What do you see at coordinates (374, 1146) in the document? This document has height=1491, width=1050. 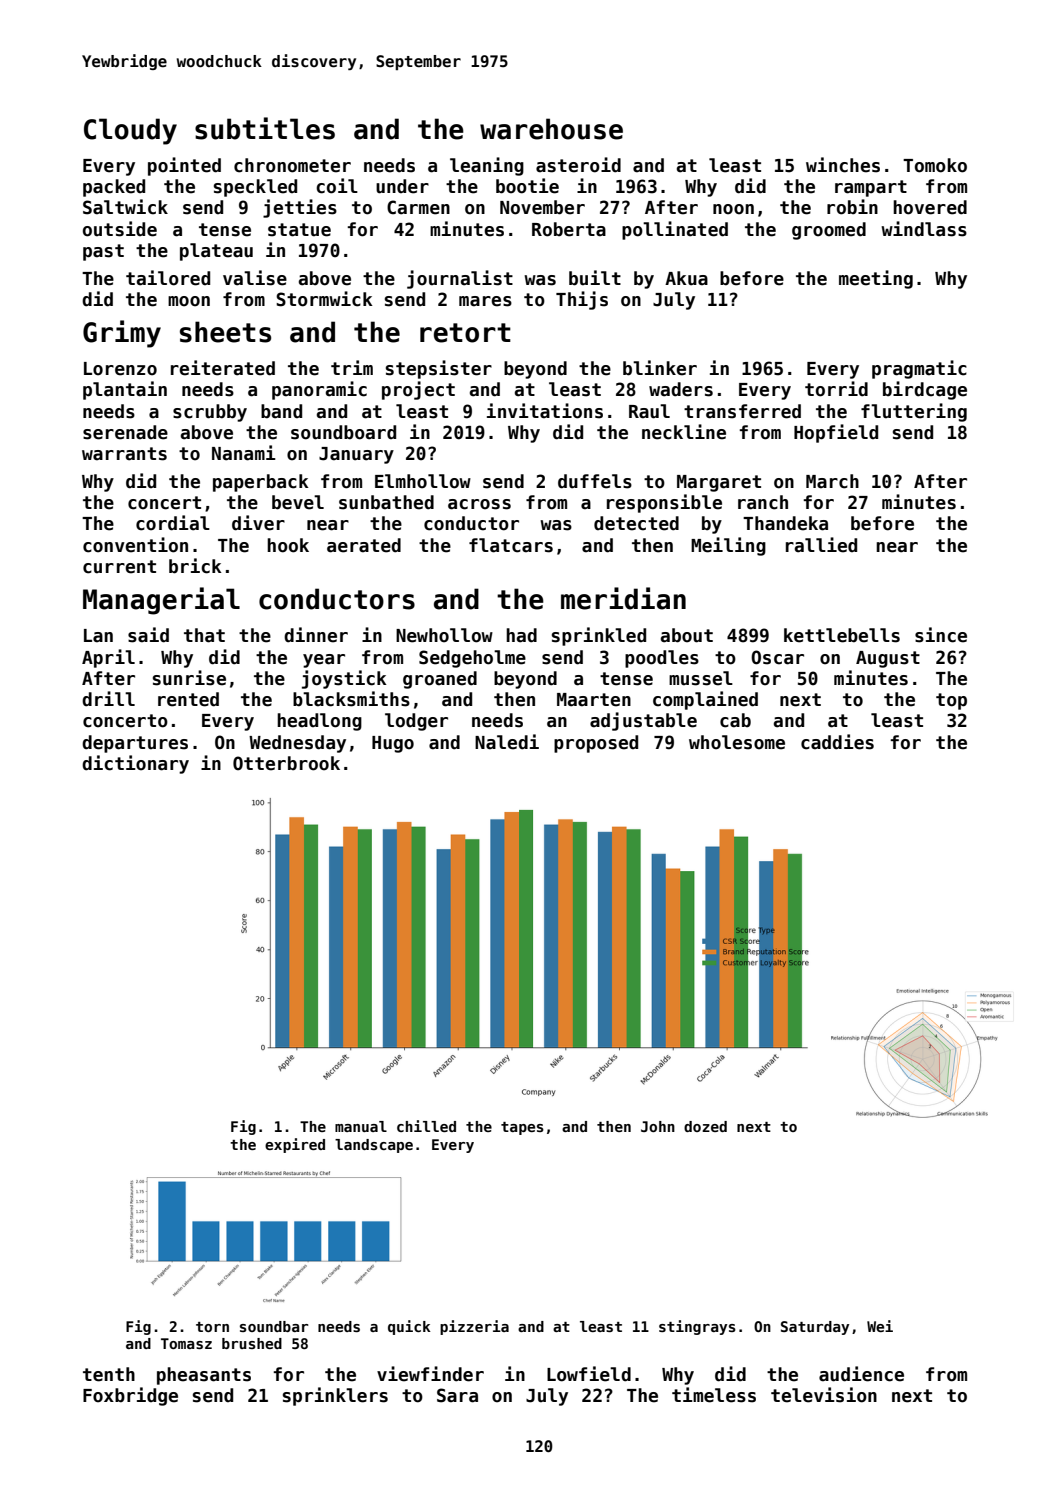 I see `landscape` at bounding box center [374, 1146].
